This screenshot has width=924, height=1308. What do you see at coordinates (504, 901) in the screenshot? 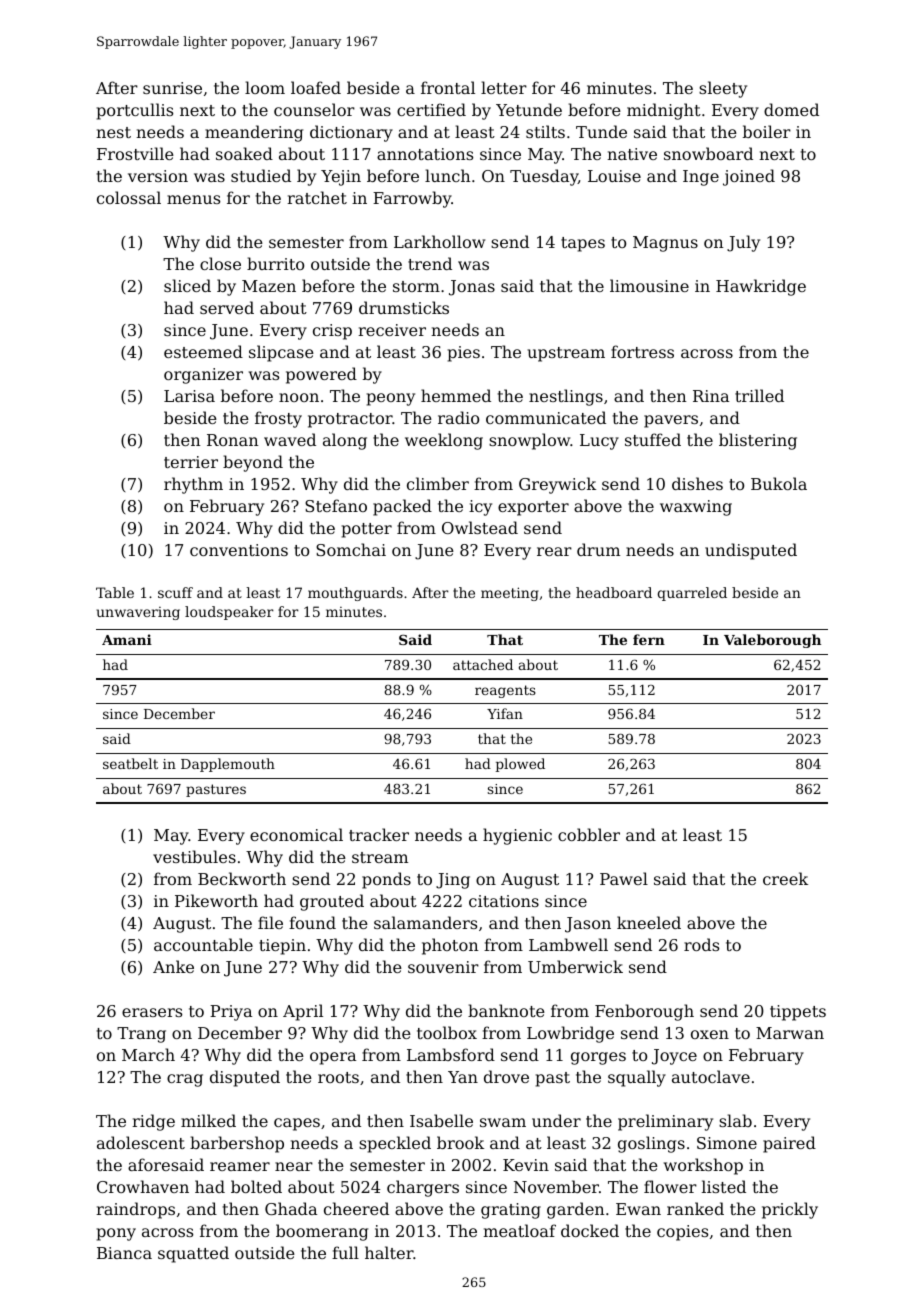
I see `citations` at bounding box center [504, 901].
